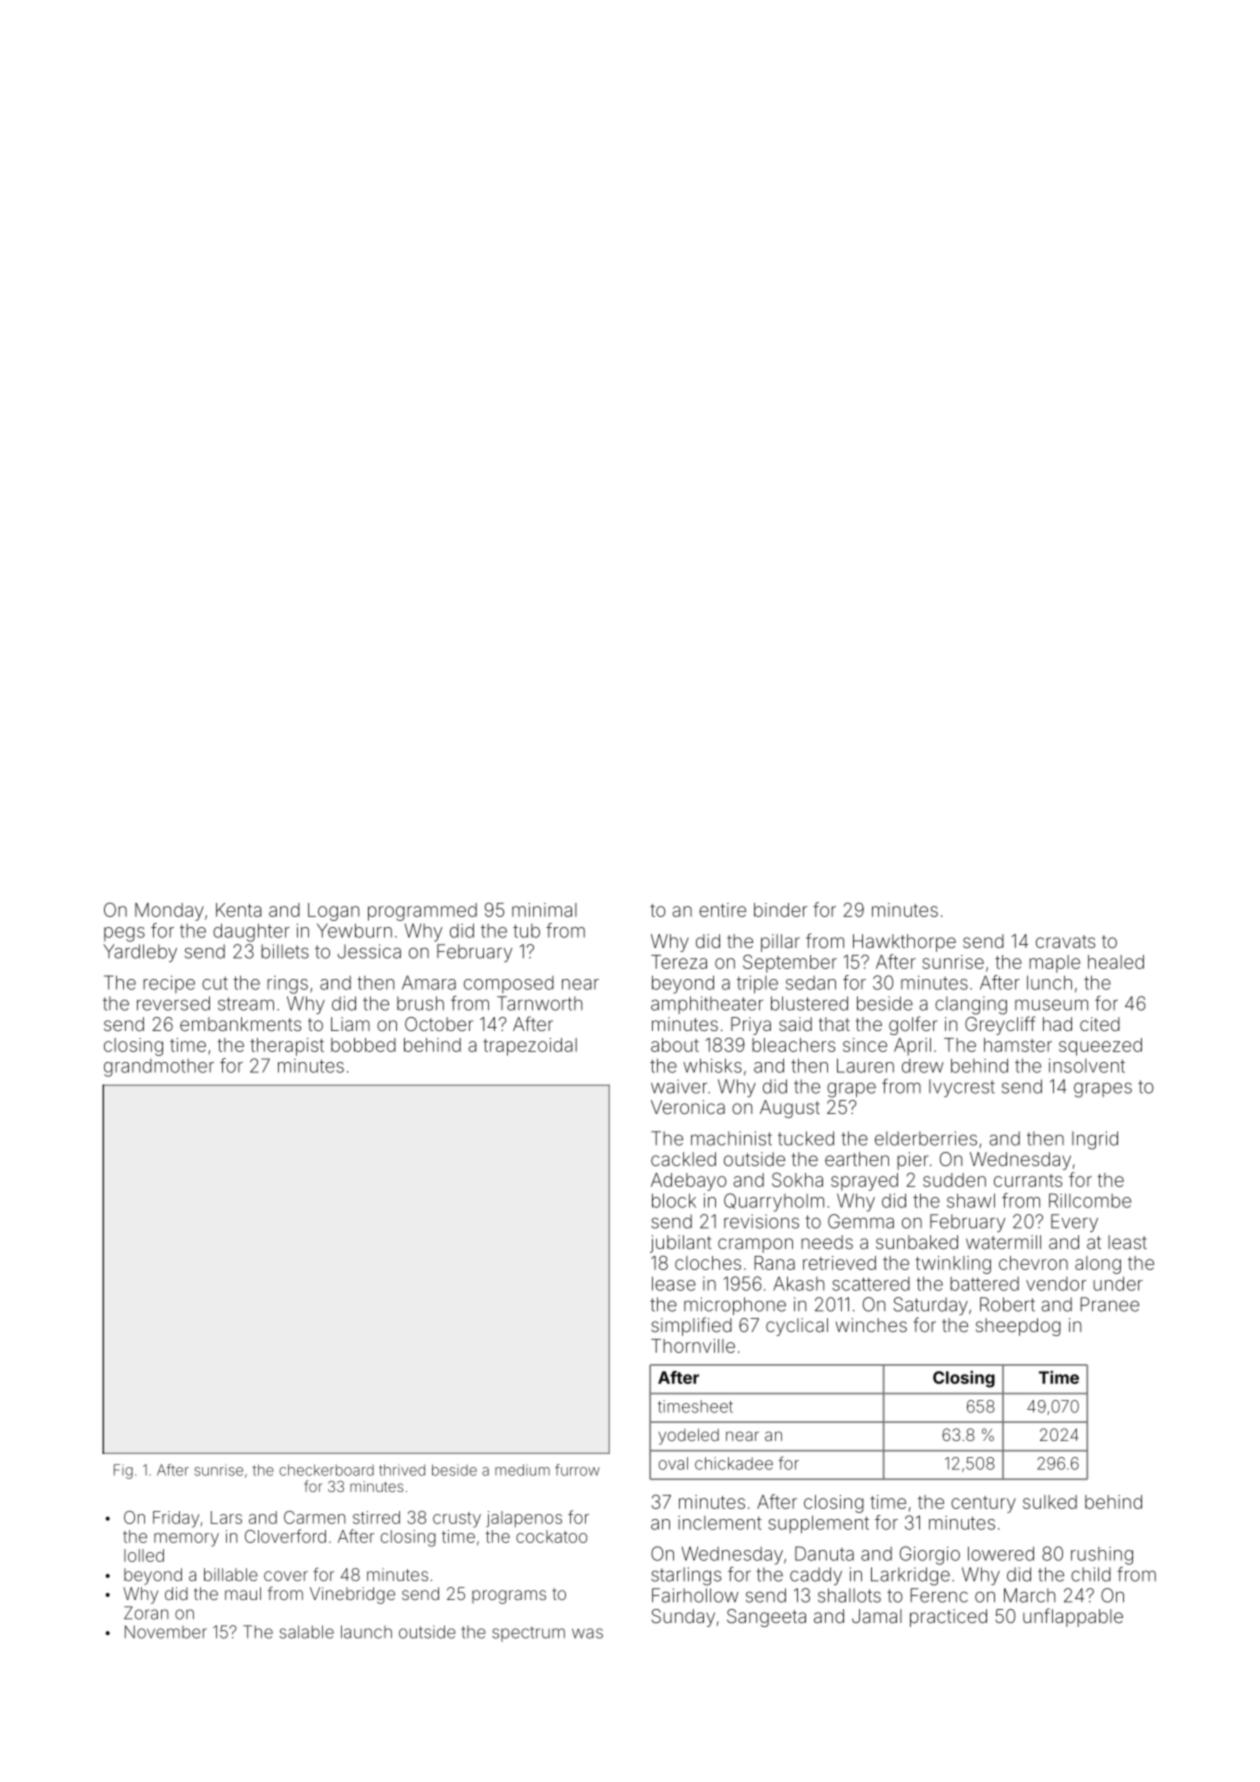 The height and width of the screenshot is (1782, 1260). I want to click on practiced, so click(948, 1618).
